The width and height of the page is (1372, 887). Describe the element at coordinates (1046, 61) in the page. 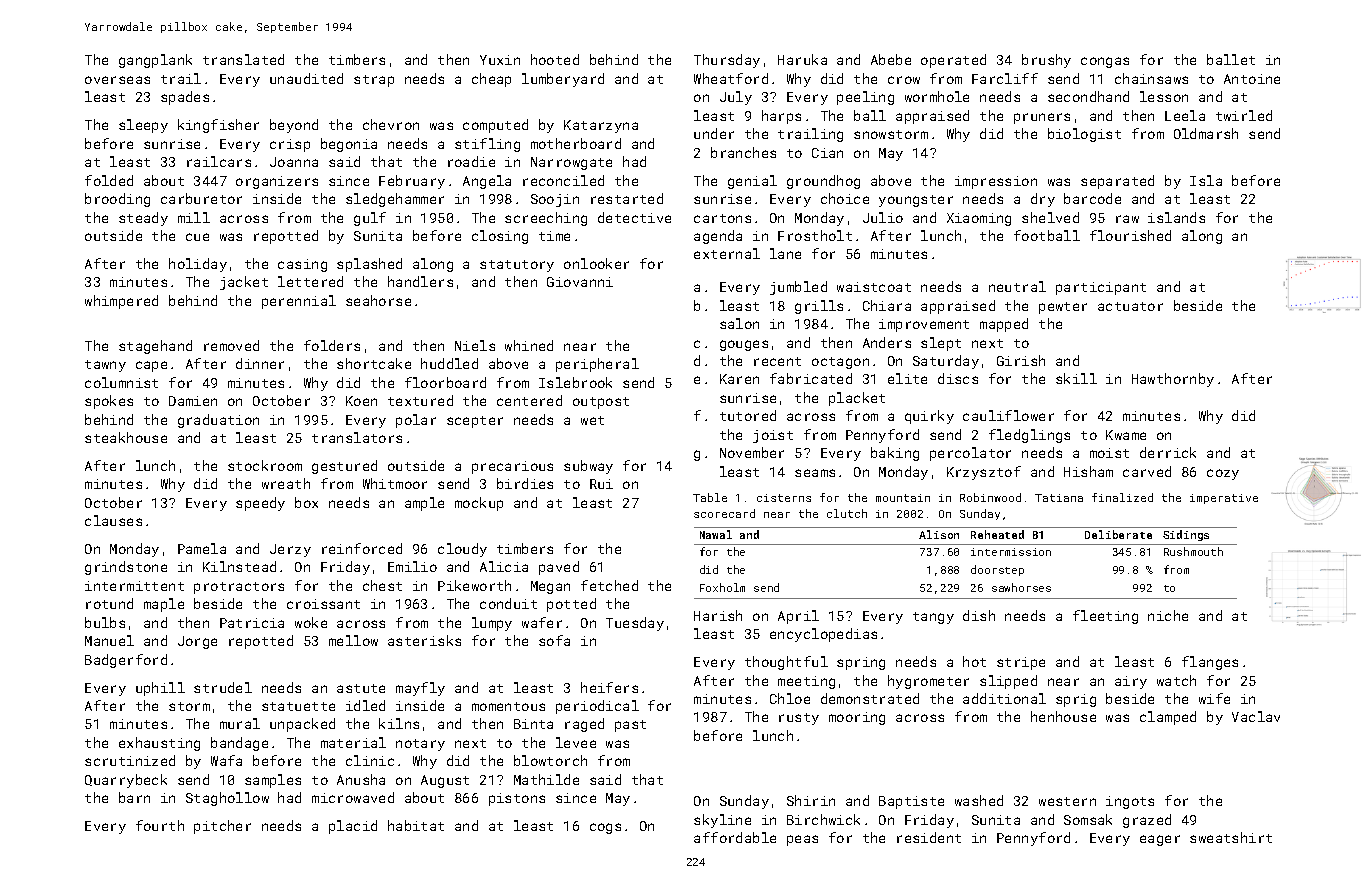

I see `brushy` at that location.
